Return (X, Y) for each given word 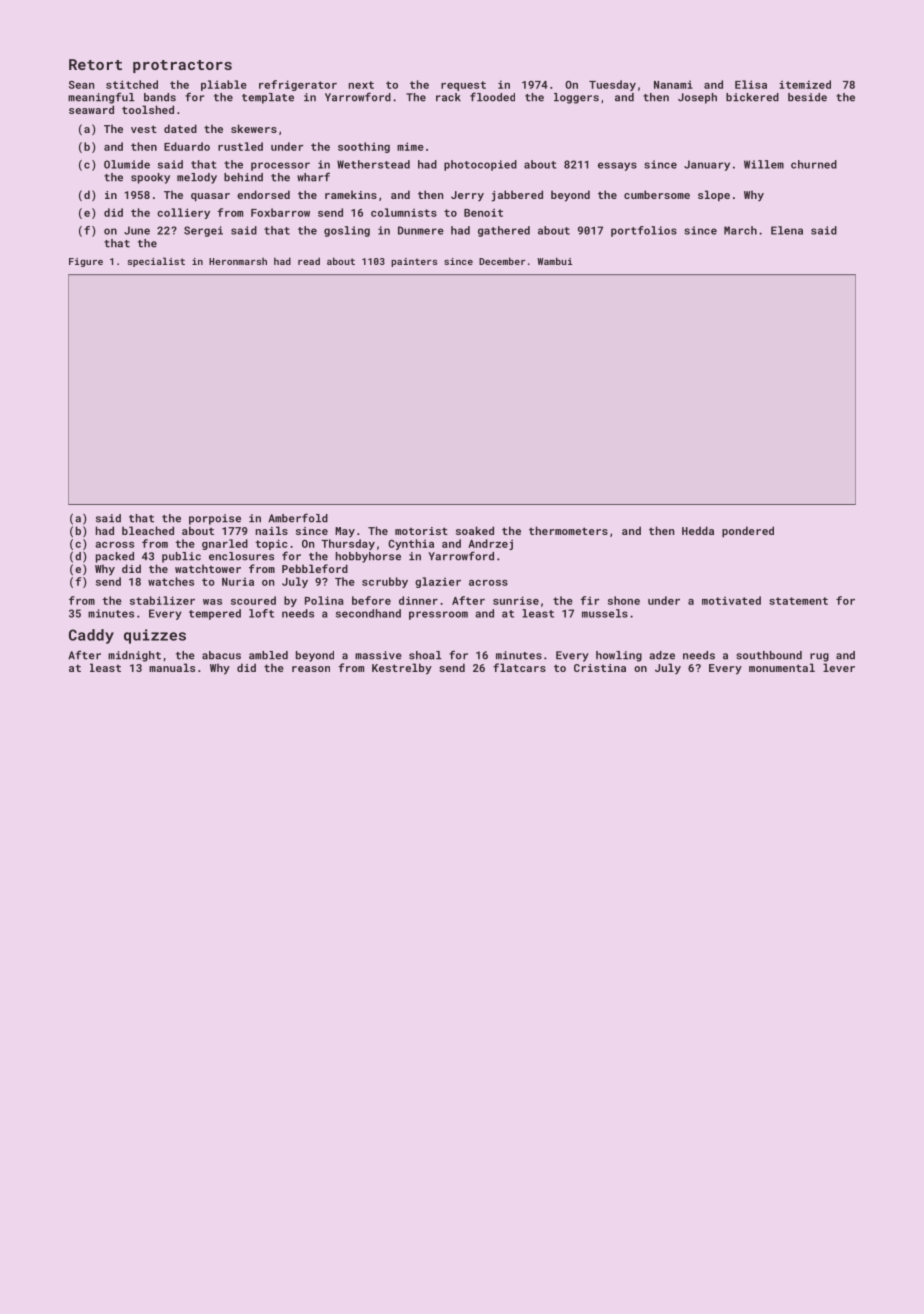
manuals (172, 667)
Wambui (554, 261)
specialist (156, 262)
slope (714, 196)
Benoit (483, 212)
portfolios (644, 231)
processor (280, 166)
